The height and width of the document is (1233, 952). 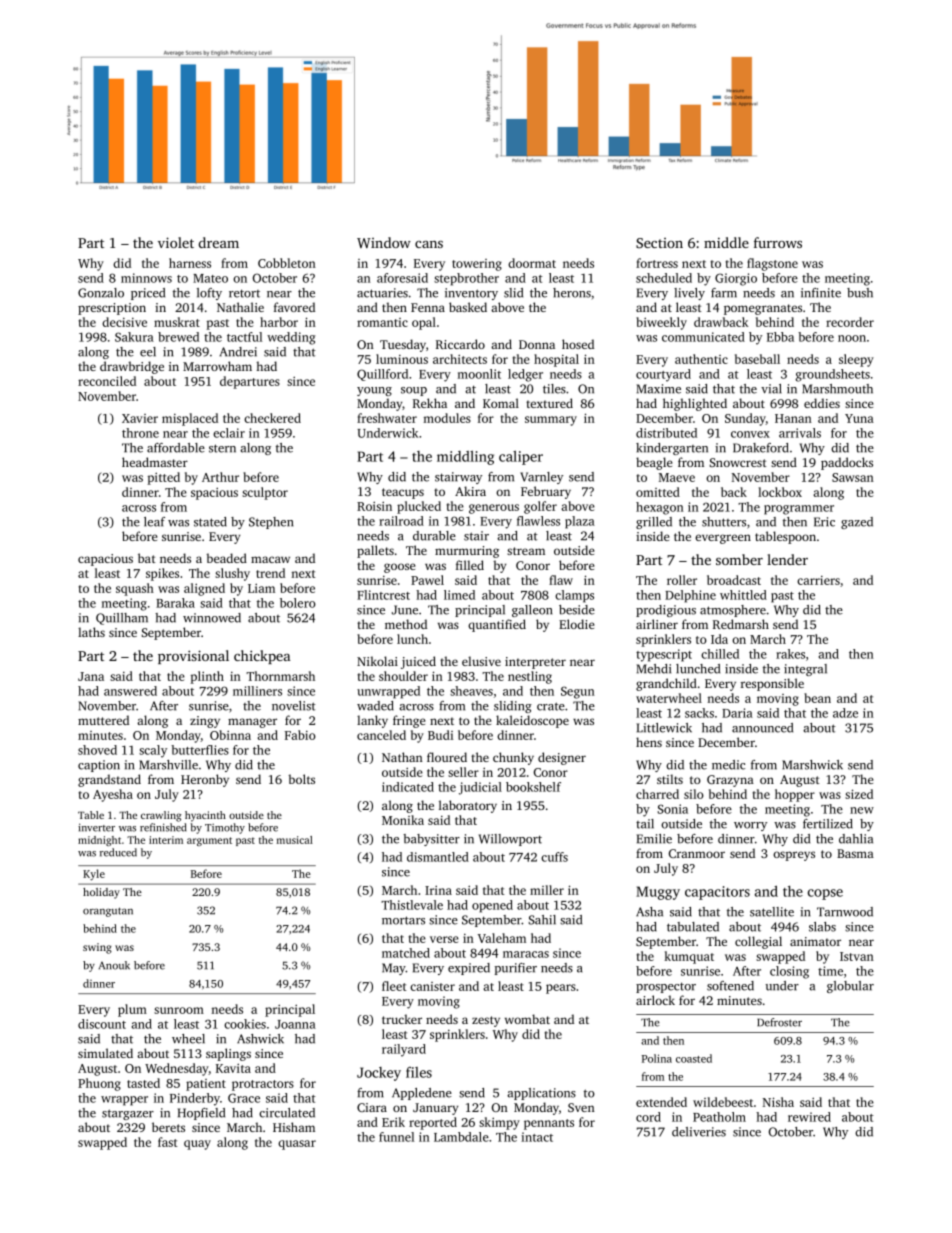 I want to click on Marshwick, so click(x=812, y=765).
